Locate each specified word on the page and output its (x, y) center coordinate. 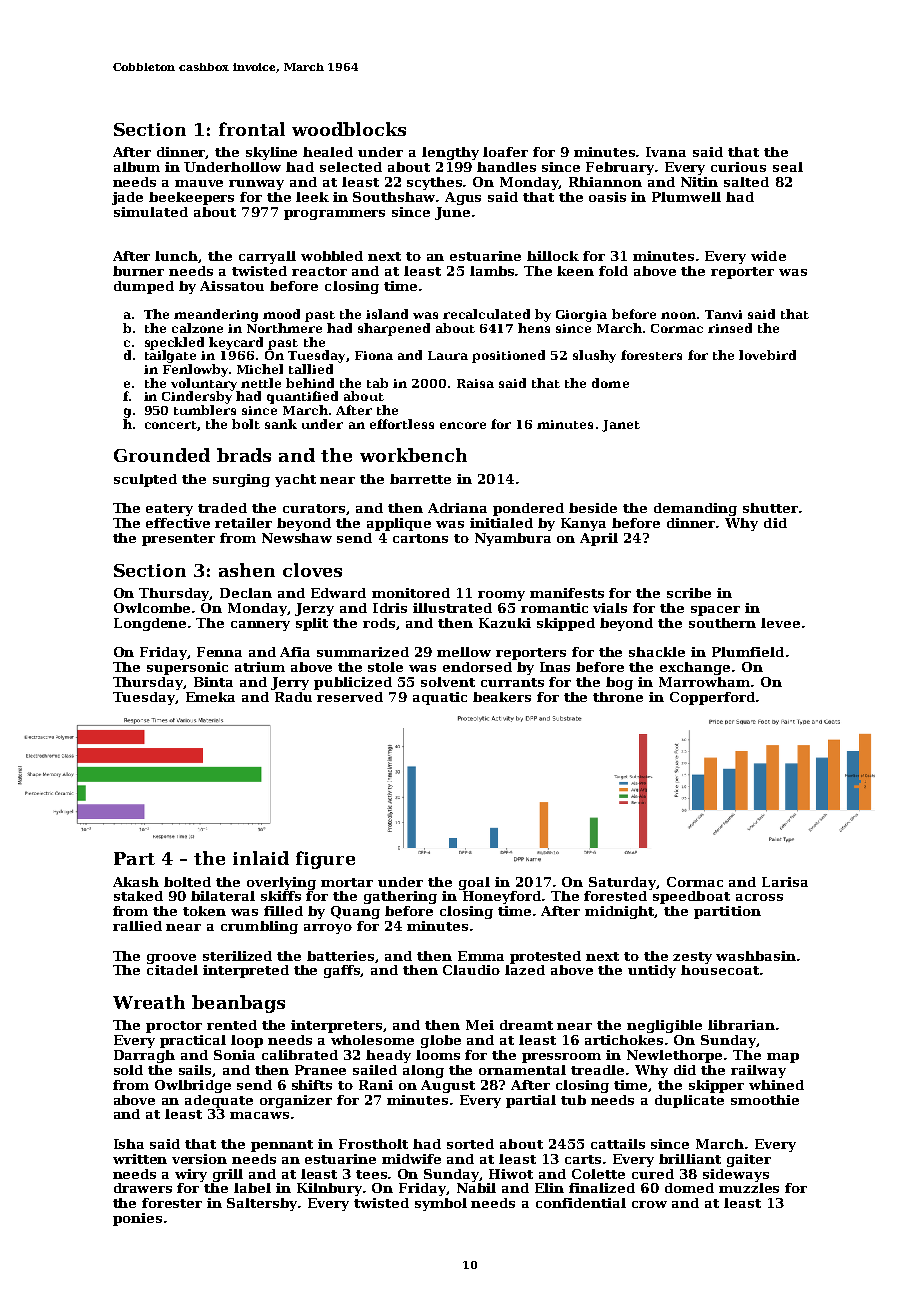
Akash (136, 882)
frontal (252, 129)
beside (593, 508)
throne (618, 697)
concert (171, 425)
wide (768, 256)
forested (615, 896)
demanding (695, 509)
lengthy (450, 153)
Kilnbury (329, 1189)
